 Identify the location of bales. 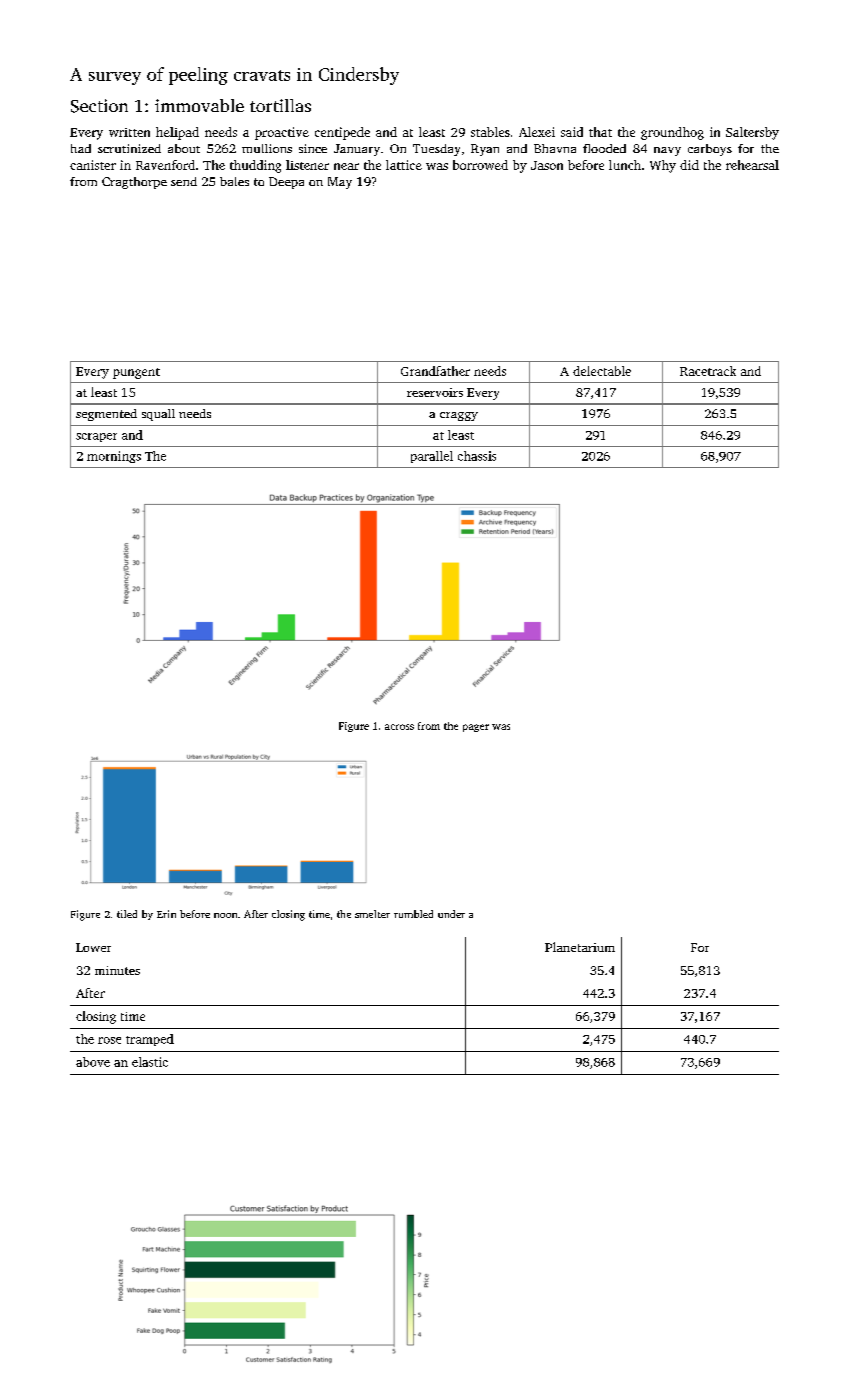
(234, 181).
